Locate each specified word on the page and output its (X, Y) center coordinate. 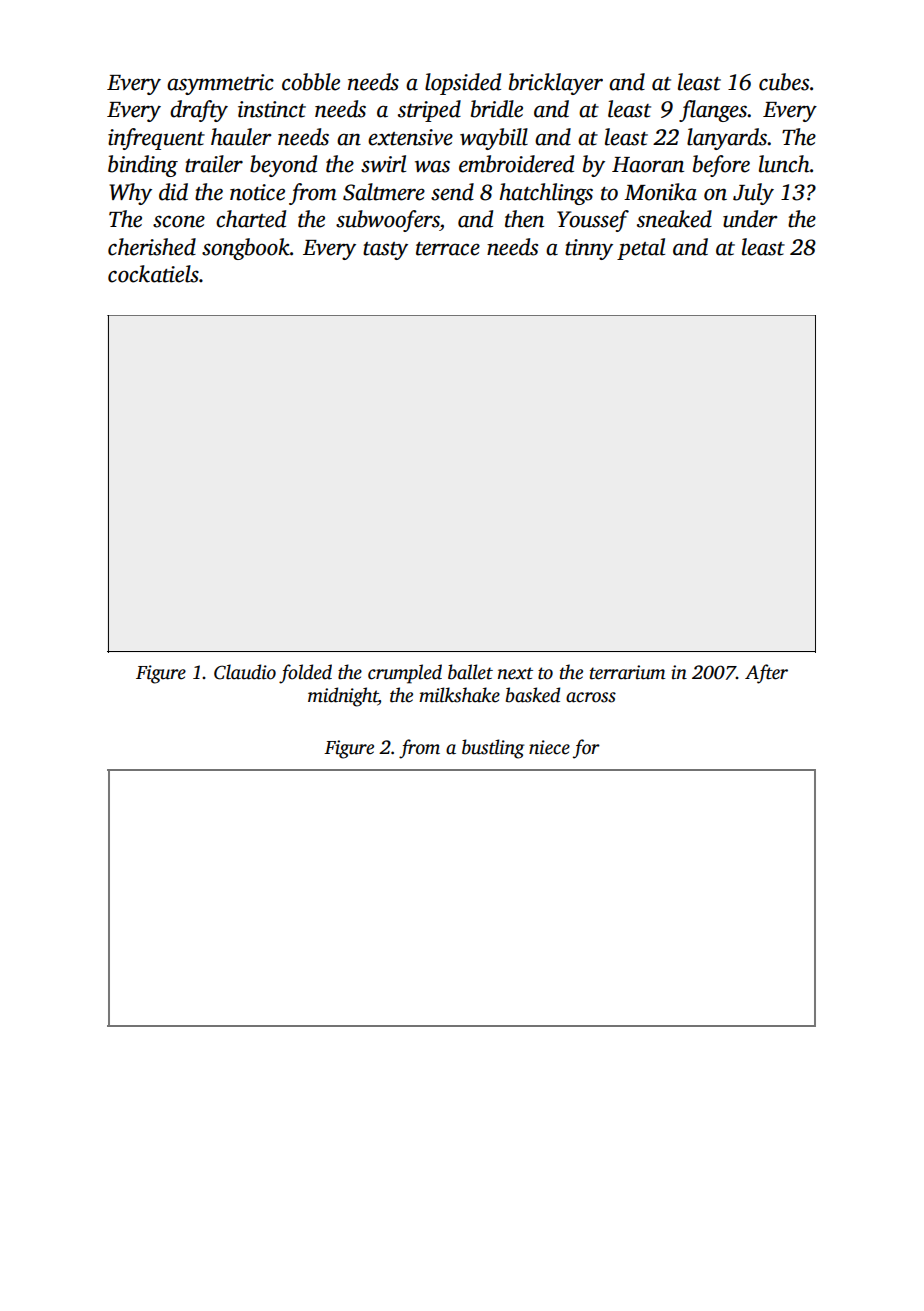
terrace (448, 249)
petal (641, 249)
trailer (214, 164)
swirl (383, 164)
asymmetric (220, 84)
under (750, 219)
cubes (784, 82)
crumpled (405, 674)
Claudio (245, 672)
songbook (246, 249)
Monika (660, 192)
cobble (311, 82)
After (766, 674)
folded (305, 674)
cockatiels (153, 274)
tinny (589, 249)
